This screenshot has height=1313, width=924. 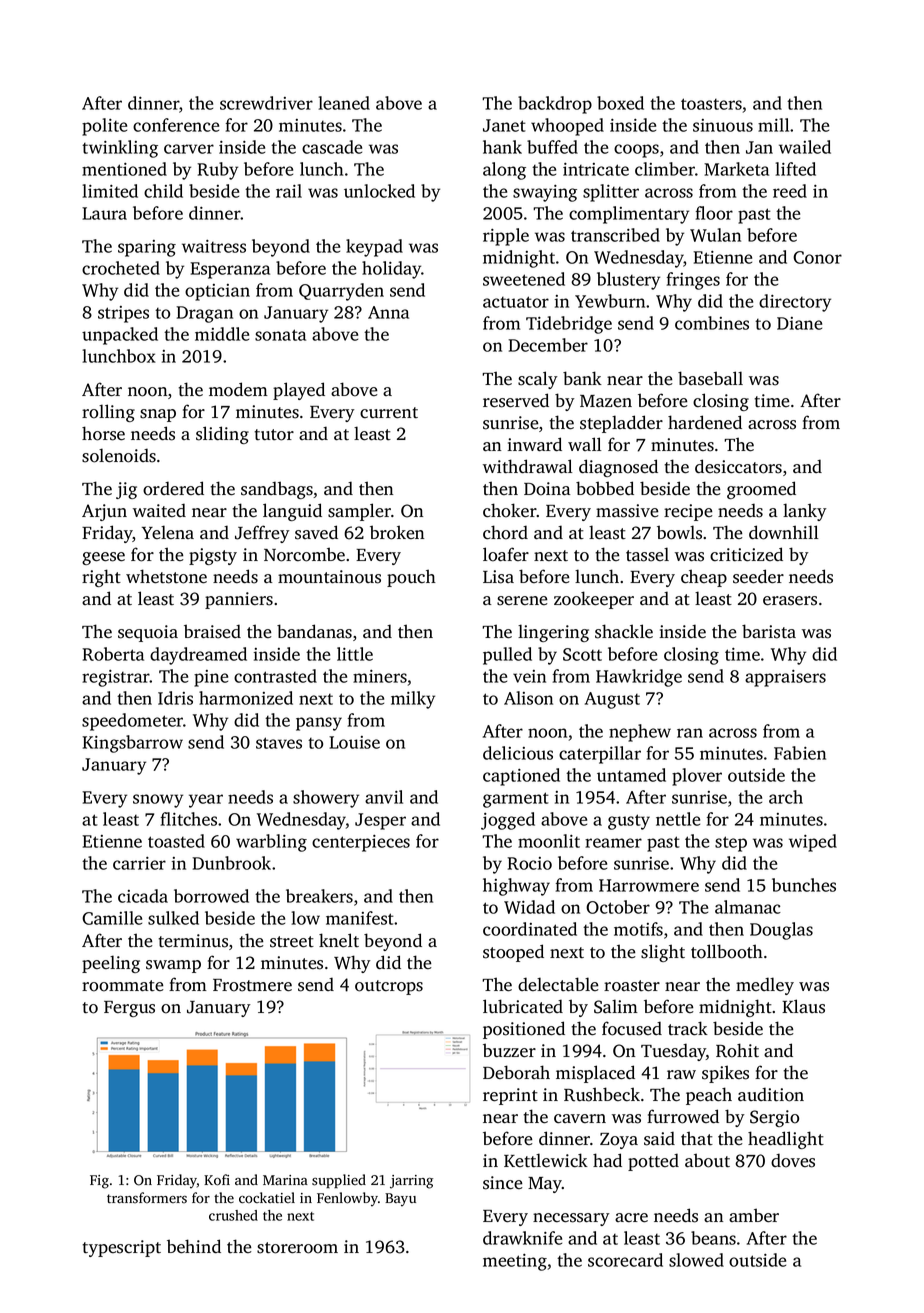 What do you see at coordinates (795, 169) in the screenshot?
I see `lifted` at bounding box center [795, 169].
